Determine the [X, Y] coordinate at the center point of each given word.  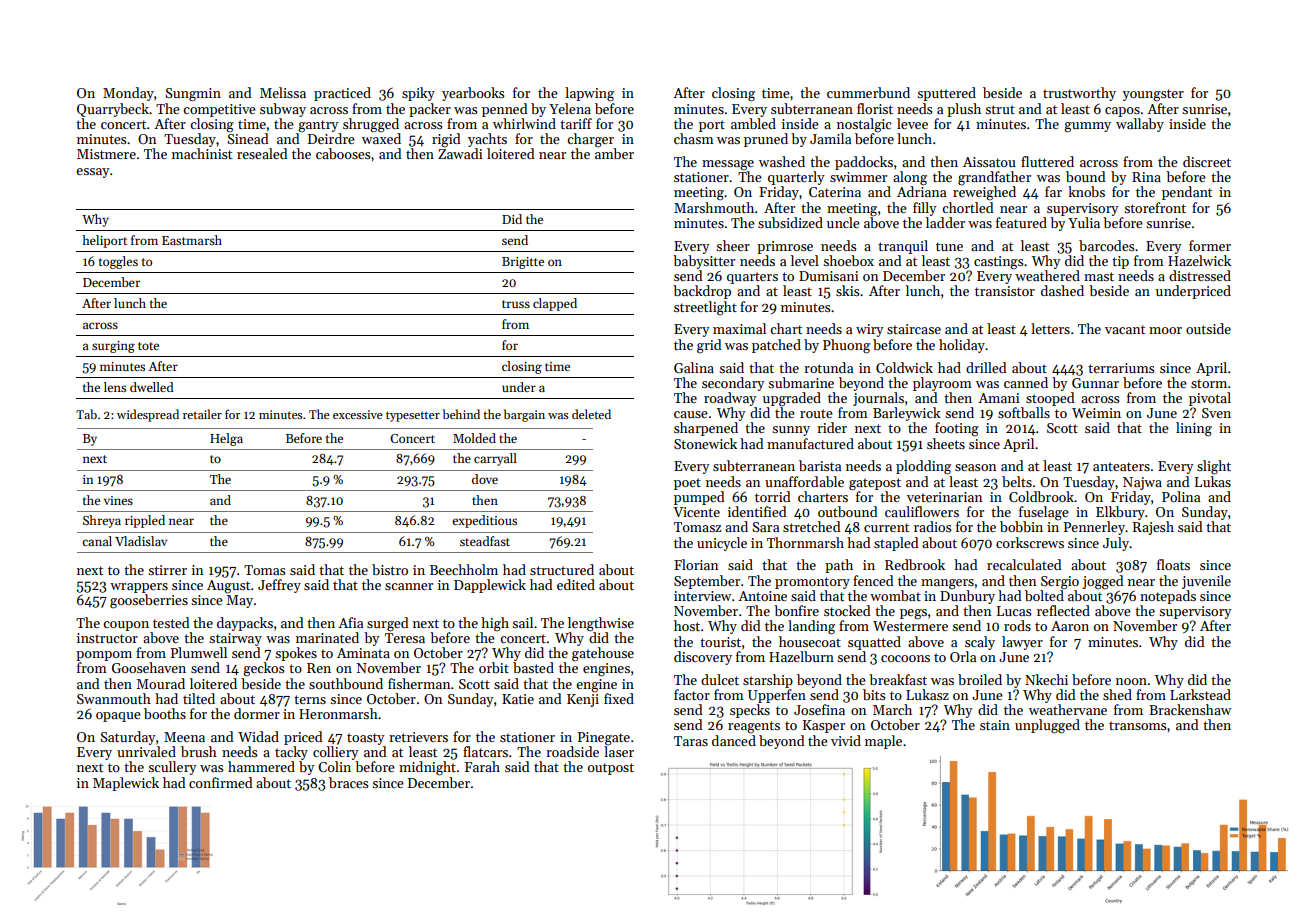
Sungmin [193, 95]
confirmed [221, 782]
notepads [1168, 597]
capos [1122, 112]
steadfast [485, 541]
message [728, 165]
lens [115, 387]
